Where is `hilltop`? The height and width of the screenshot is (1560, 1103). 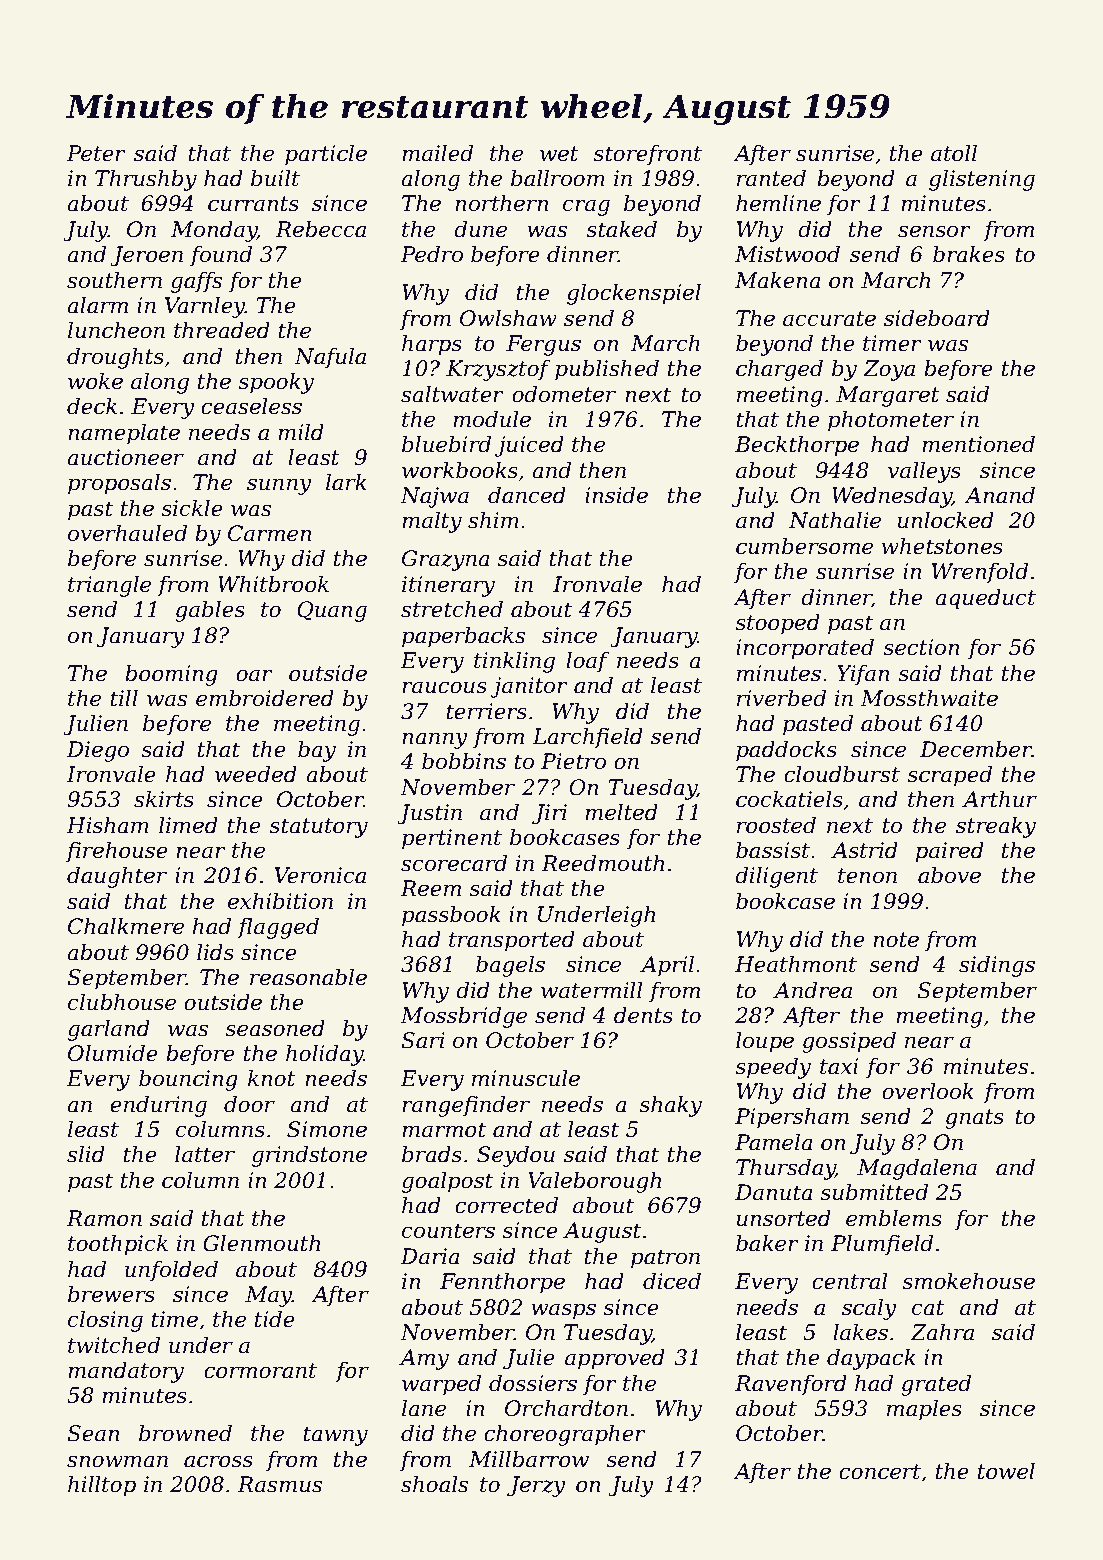
hilltop is located at coordinates (102, 1486).
